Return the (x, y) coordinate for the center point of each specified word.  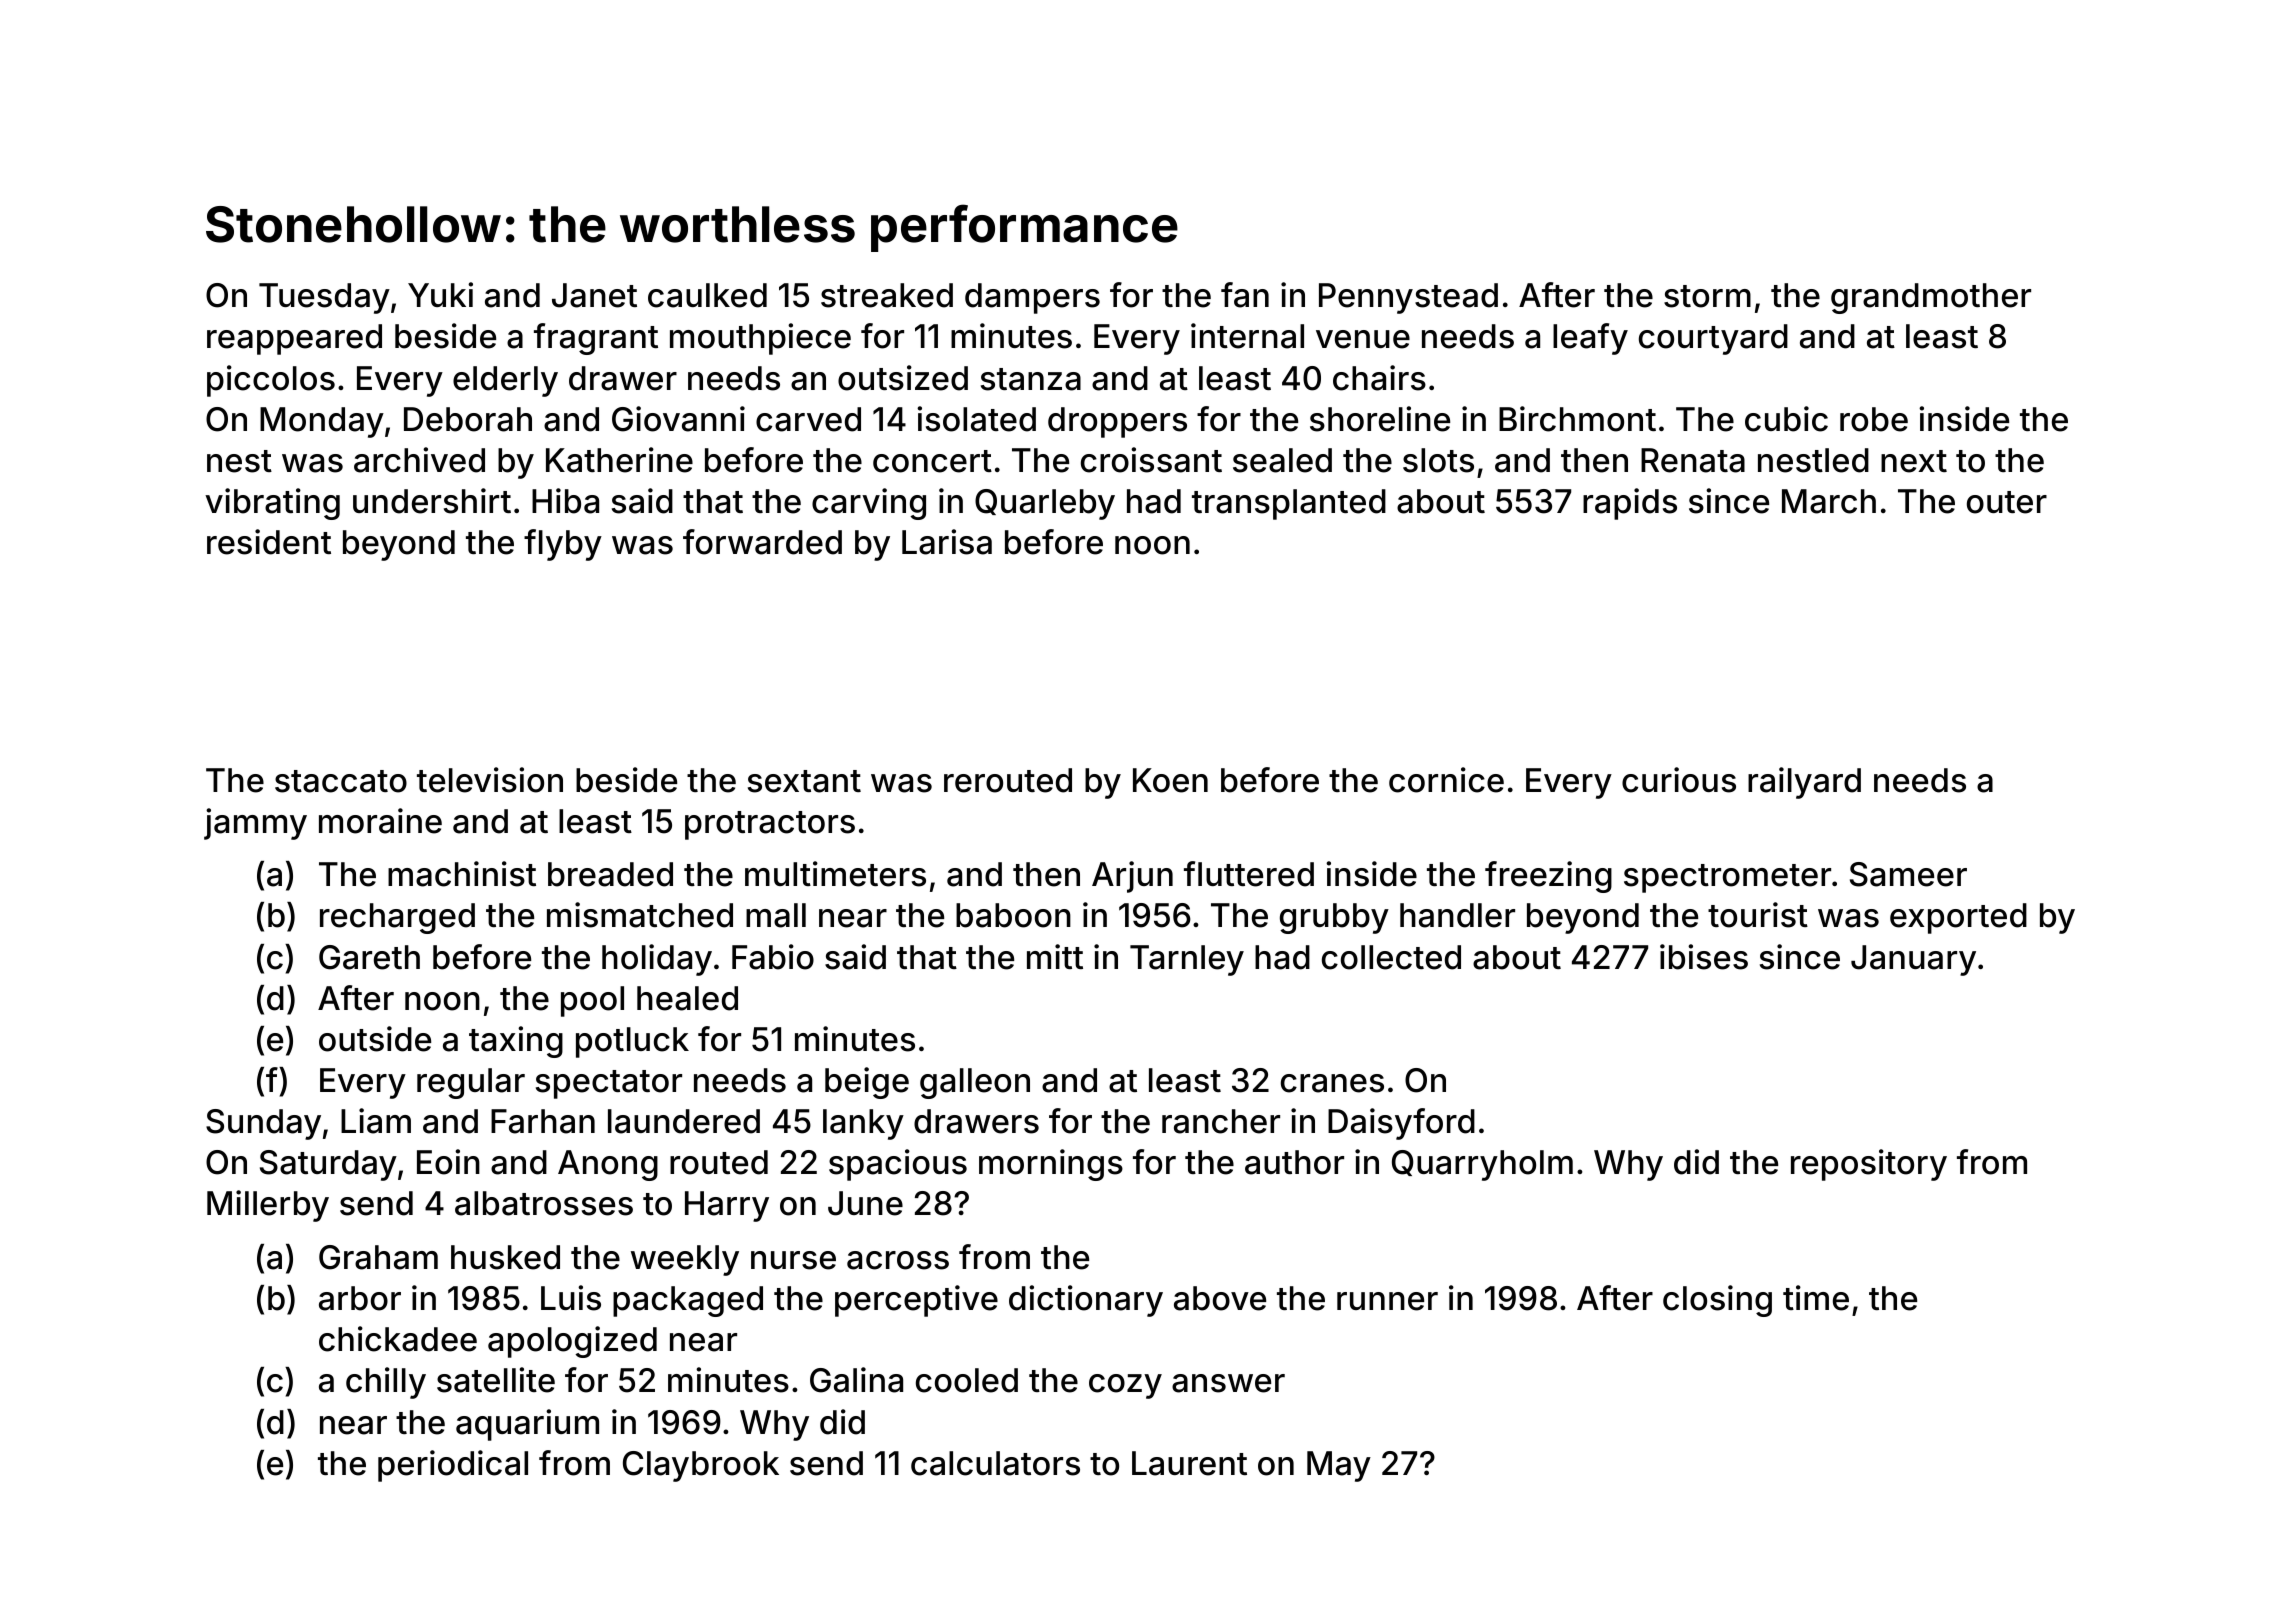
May (1339, 1466)
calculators (995, 1463)
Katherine (619, 460)
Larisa (947, 542)
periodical (453, 1466)
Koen (1170, 780)
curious (1679, 780)
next (1914, 461)
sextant (804, 781)
